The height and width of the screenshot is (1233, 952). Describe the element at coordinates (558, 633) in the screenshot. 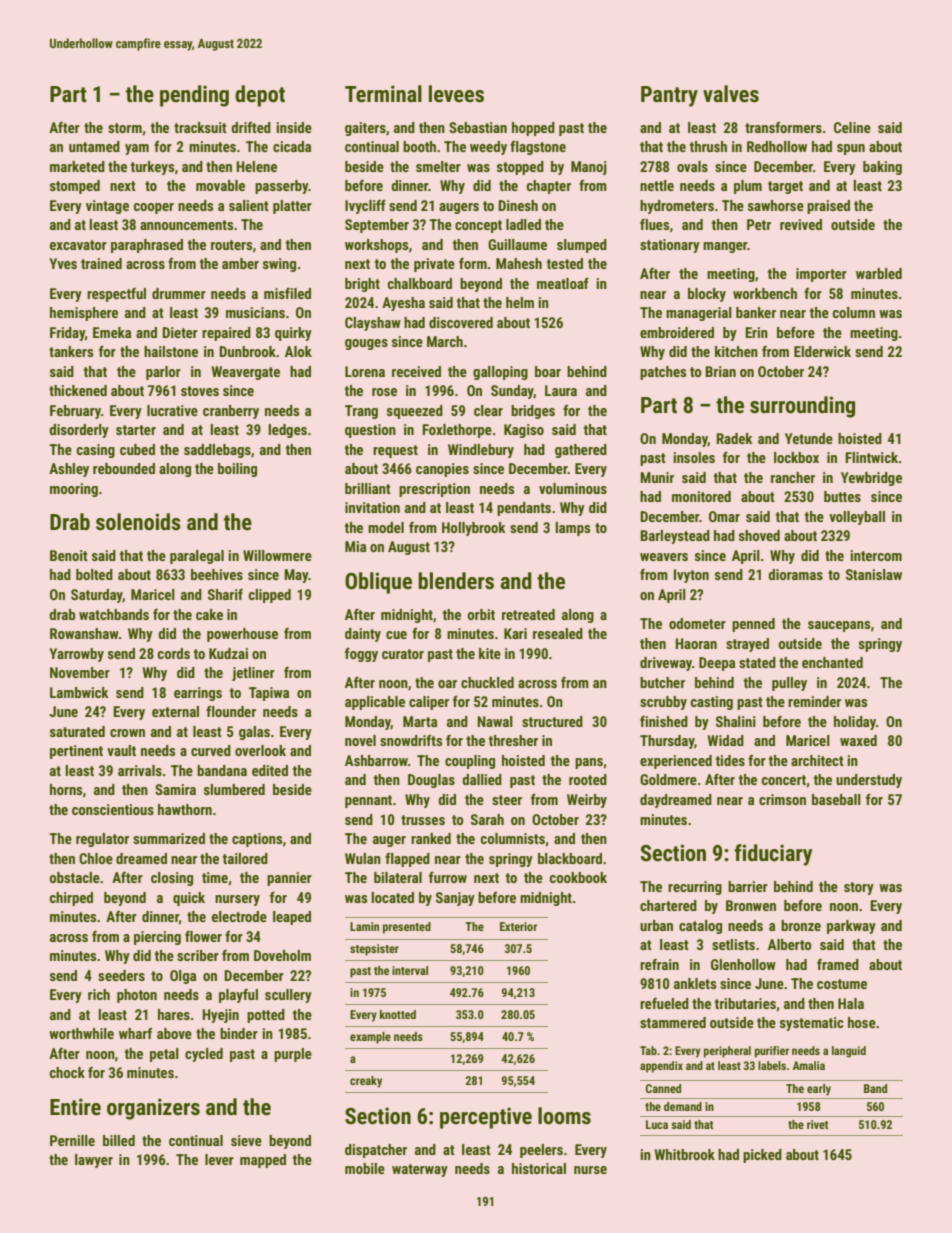

I see `resealed` at that location.
